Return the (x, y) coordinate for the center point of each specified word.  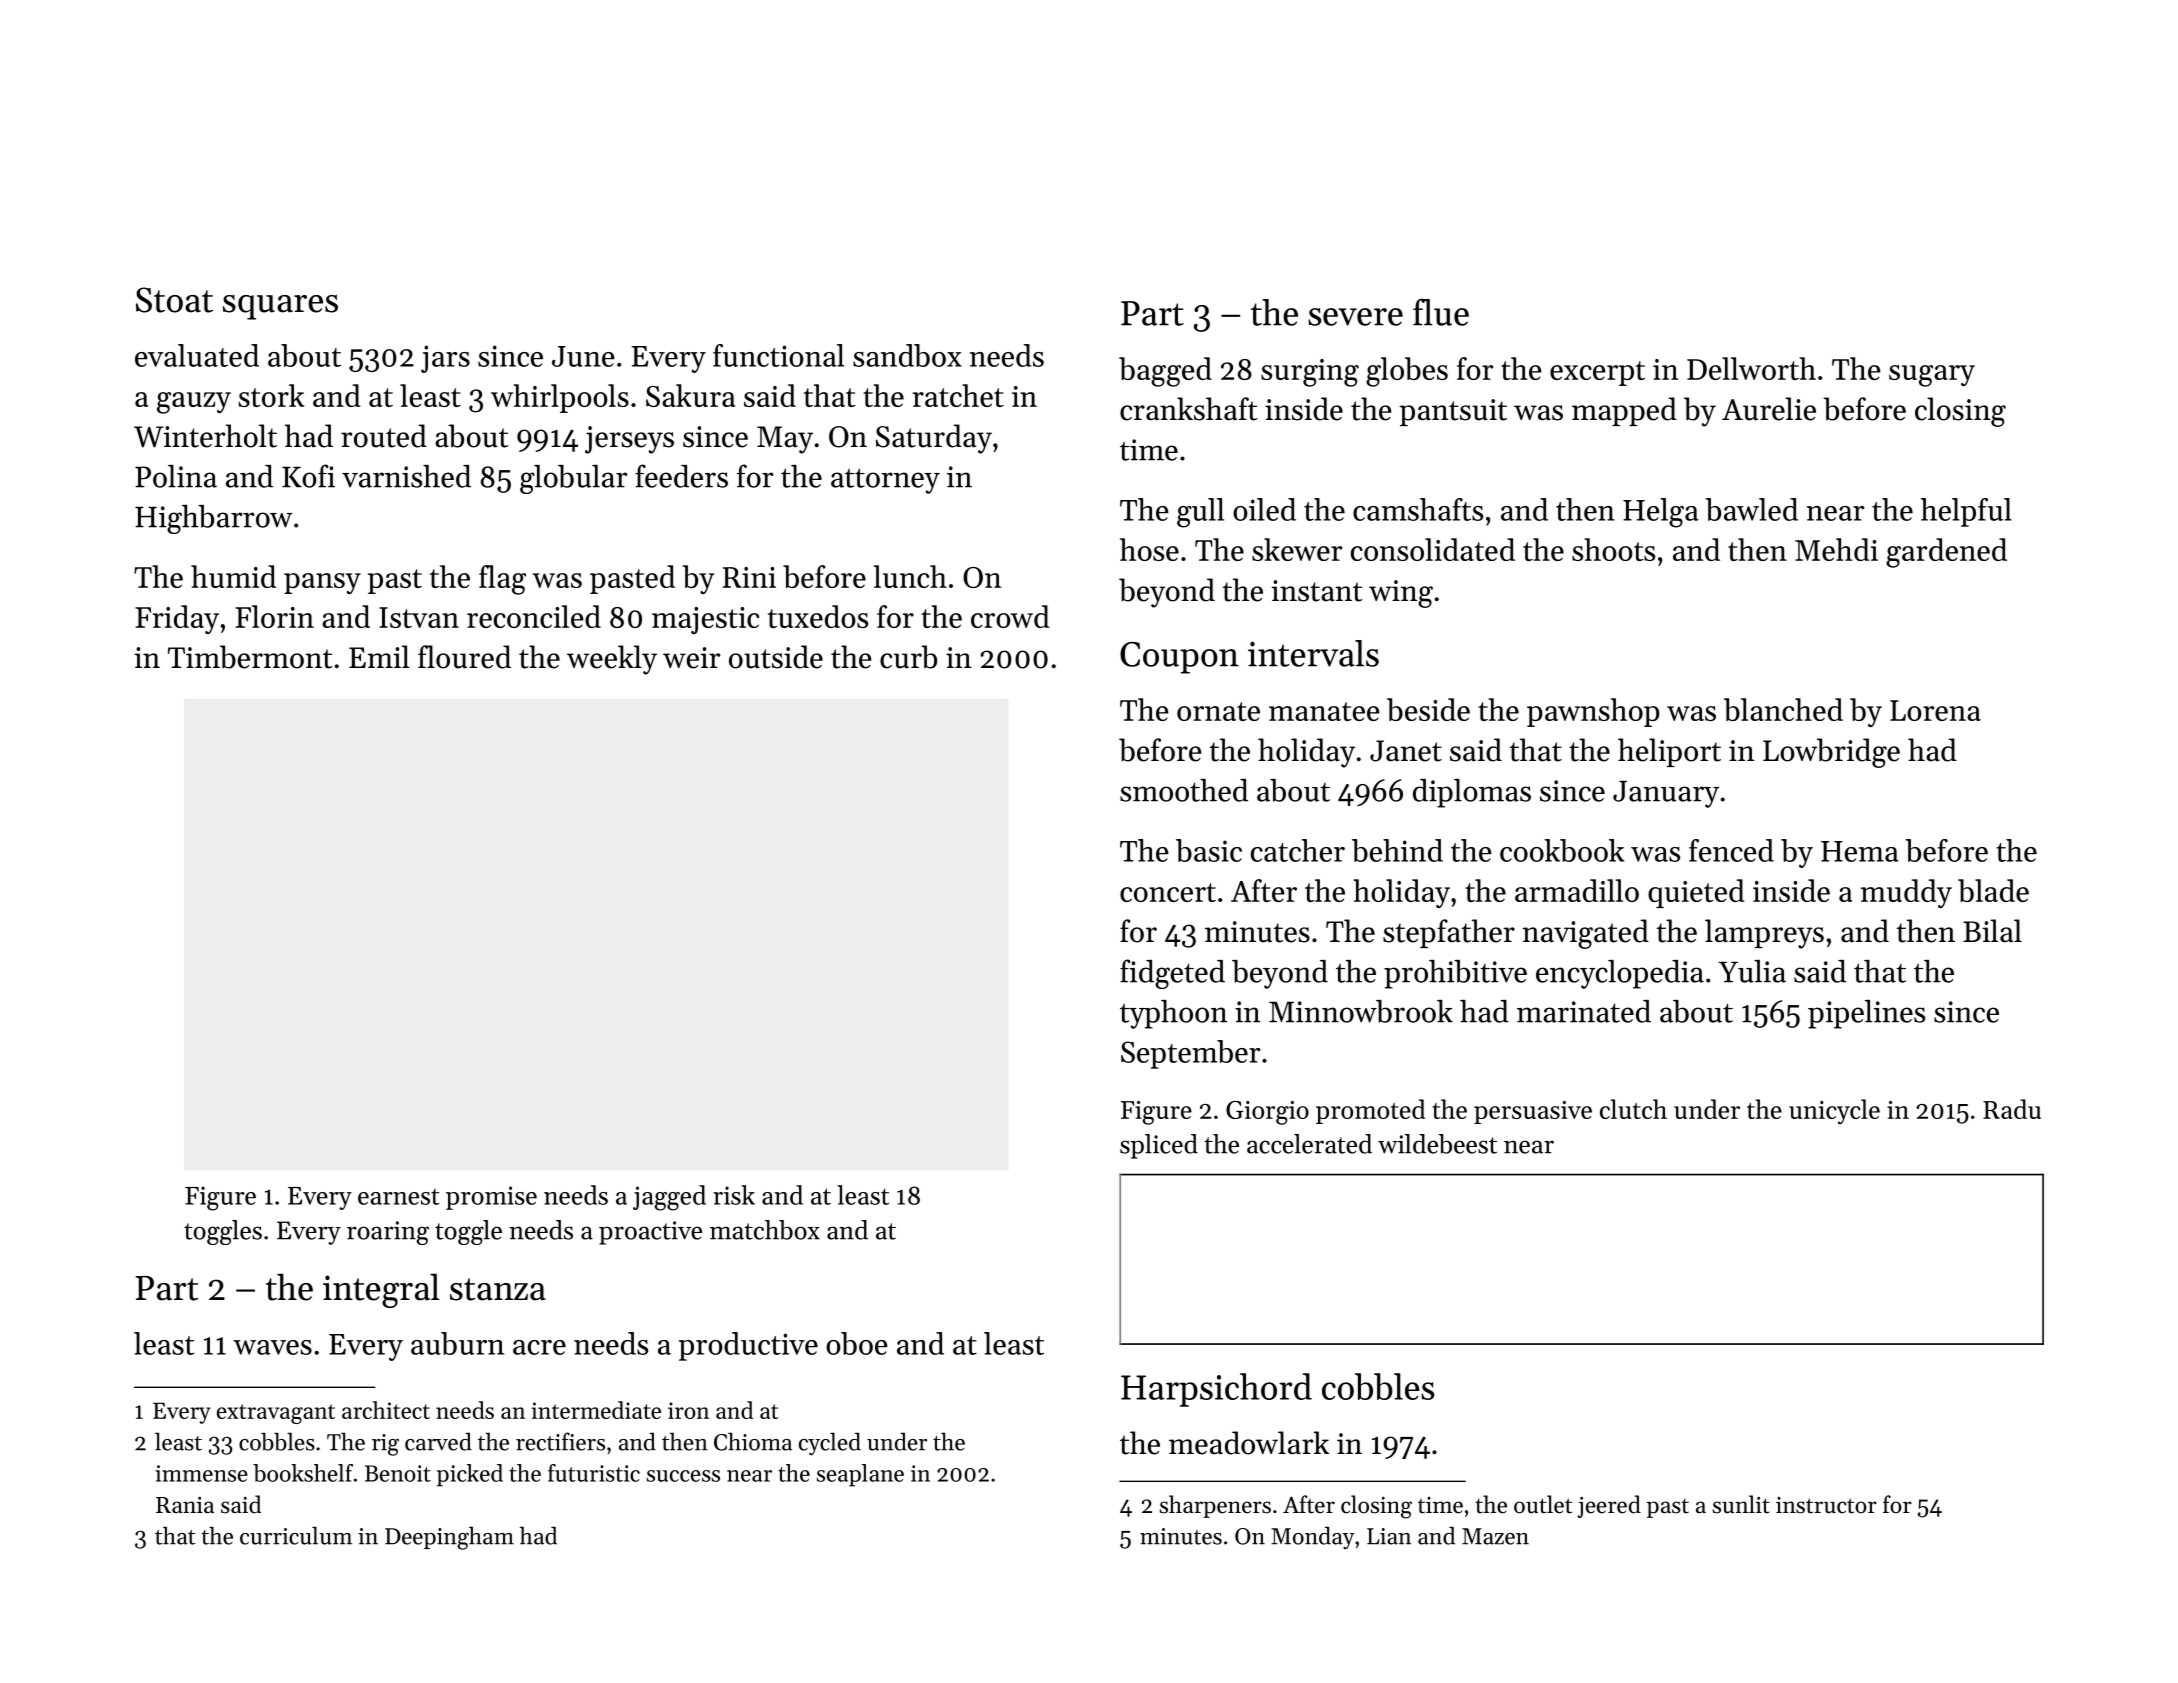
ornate (1218, 711)
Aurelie (1769, 409)
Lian (1389, 1536)
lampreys (1764, 934)
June (583, 356)
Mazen (1495, 1536)
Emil (379, 656)
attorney (885, 481)
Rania (185, 1504)
